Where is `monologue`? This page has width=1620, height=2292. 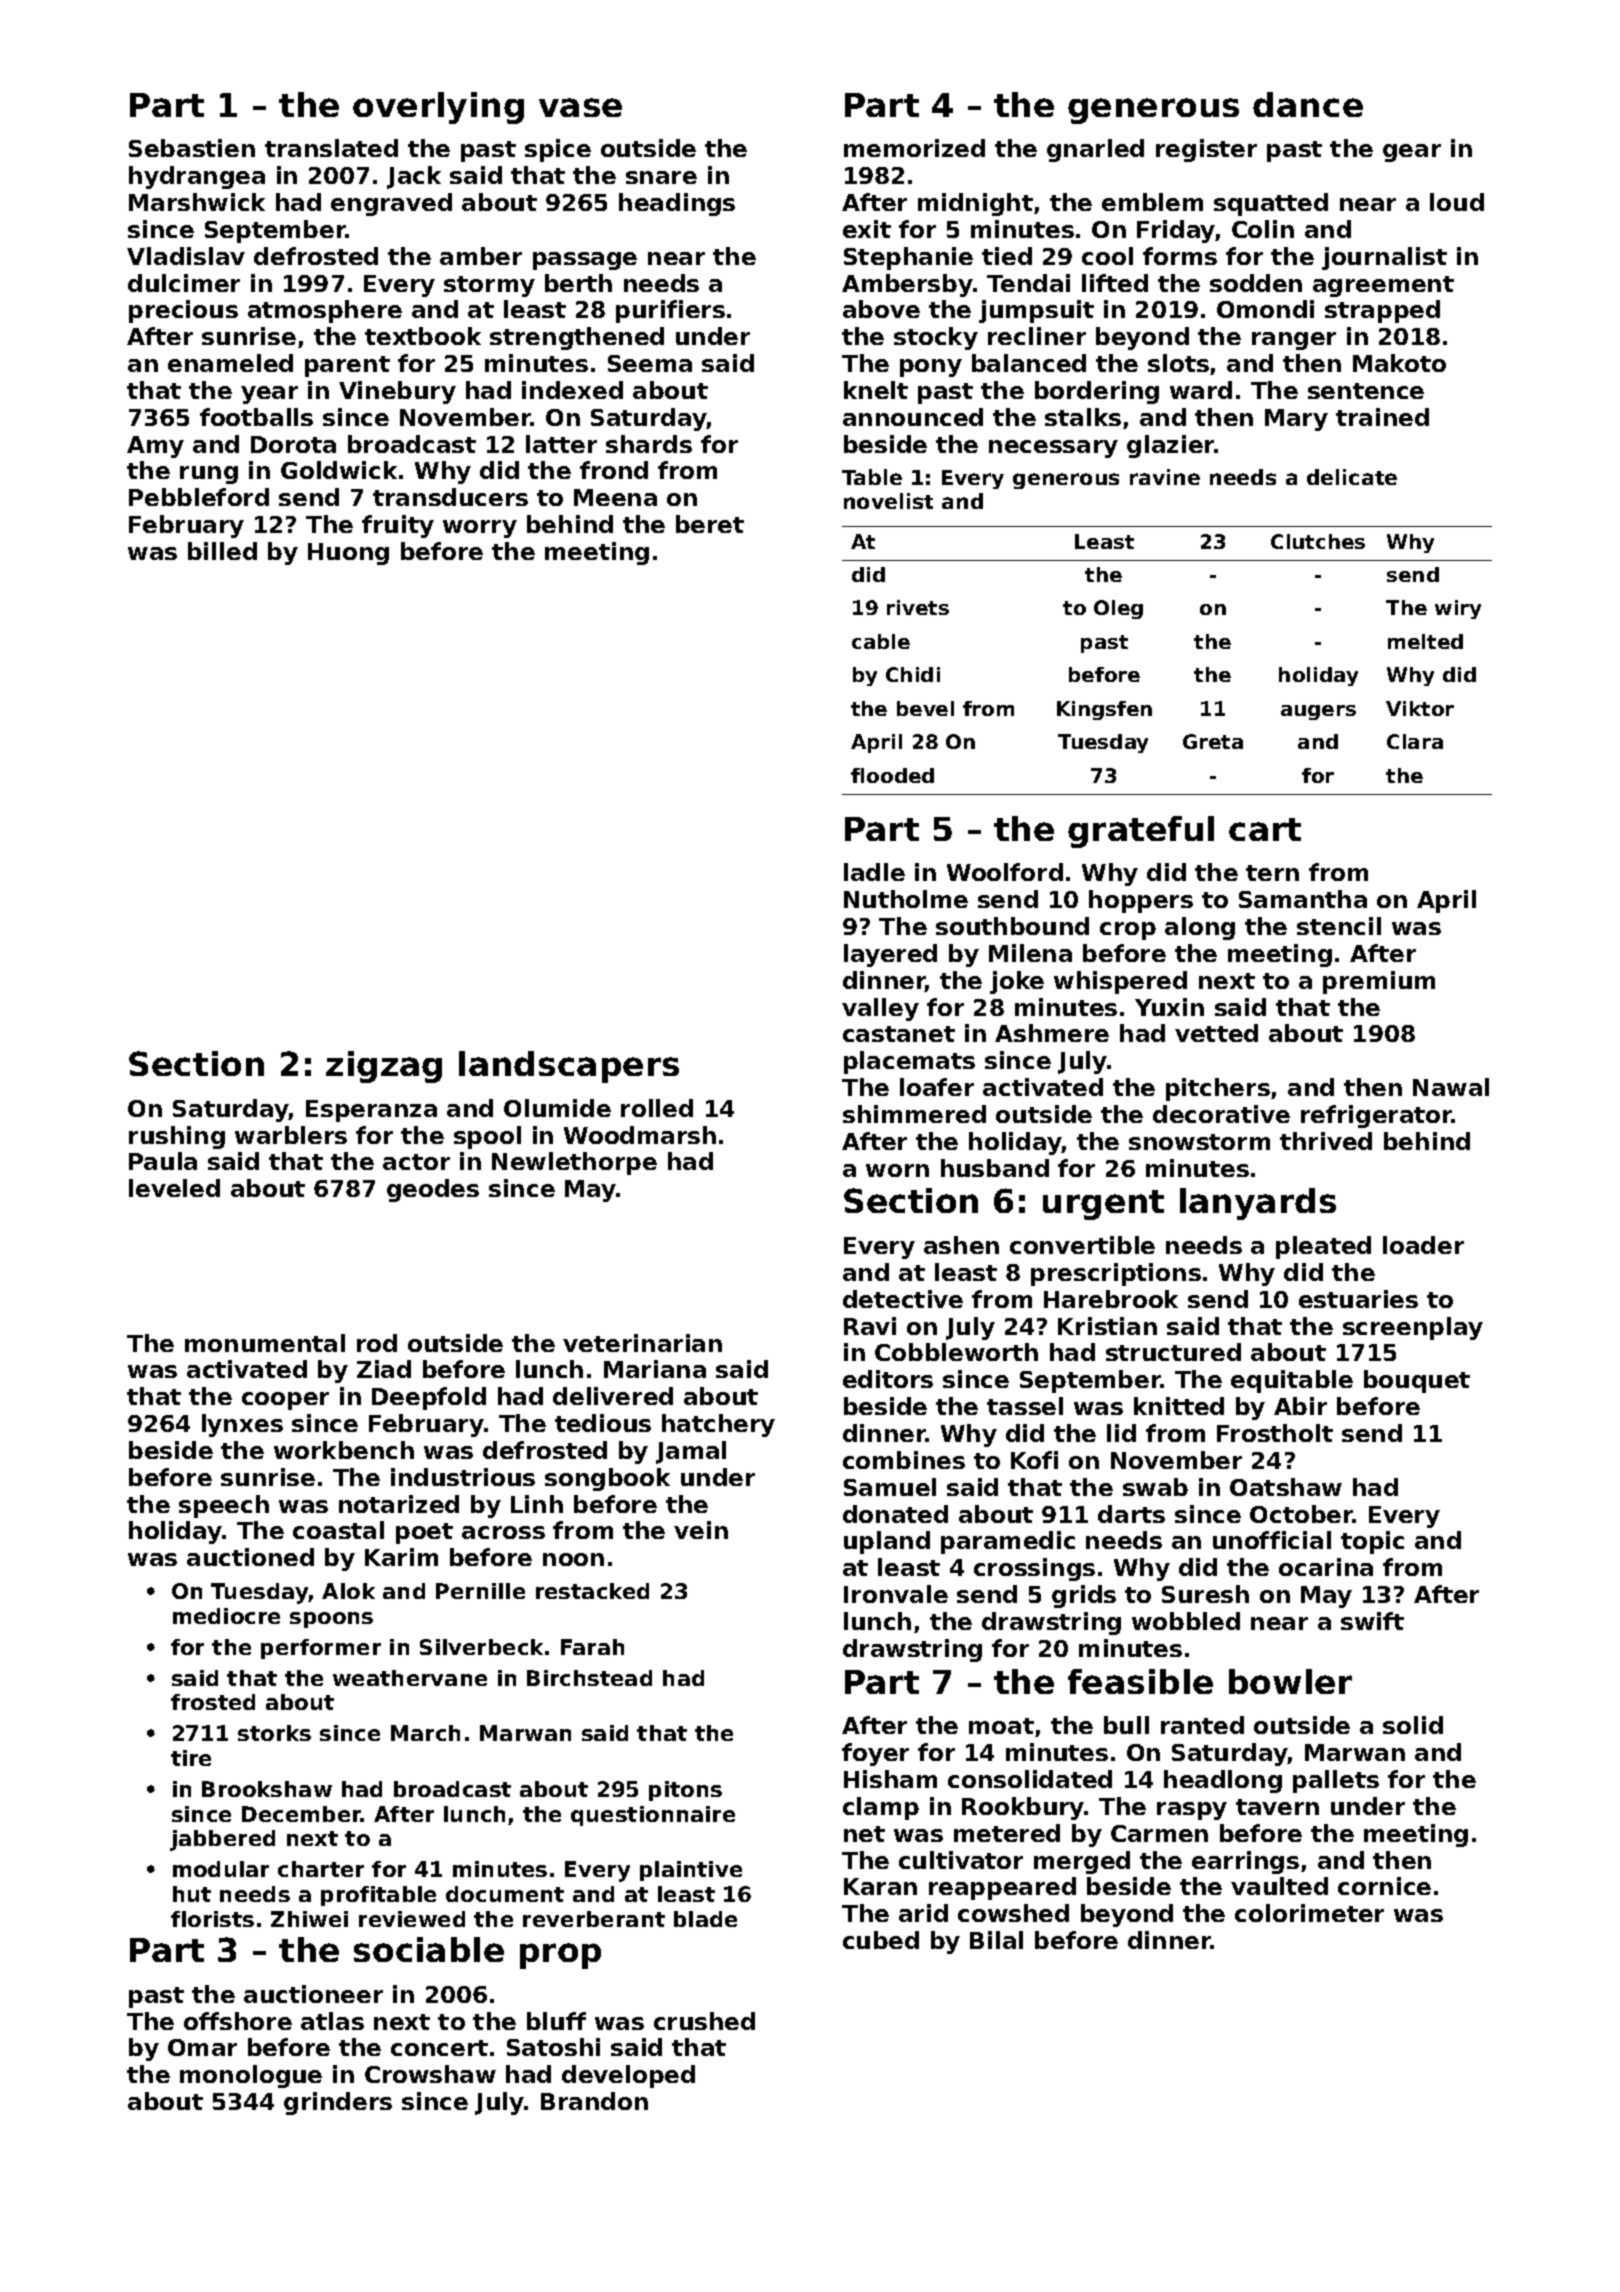 monologue is located at coordinates (251, 2076).
